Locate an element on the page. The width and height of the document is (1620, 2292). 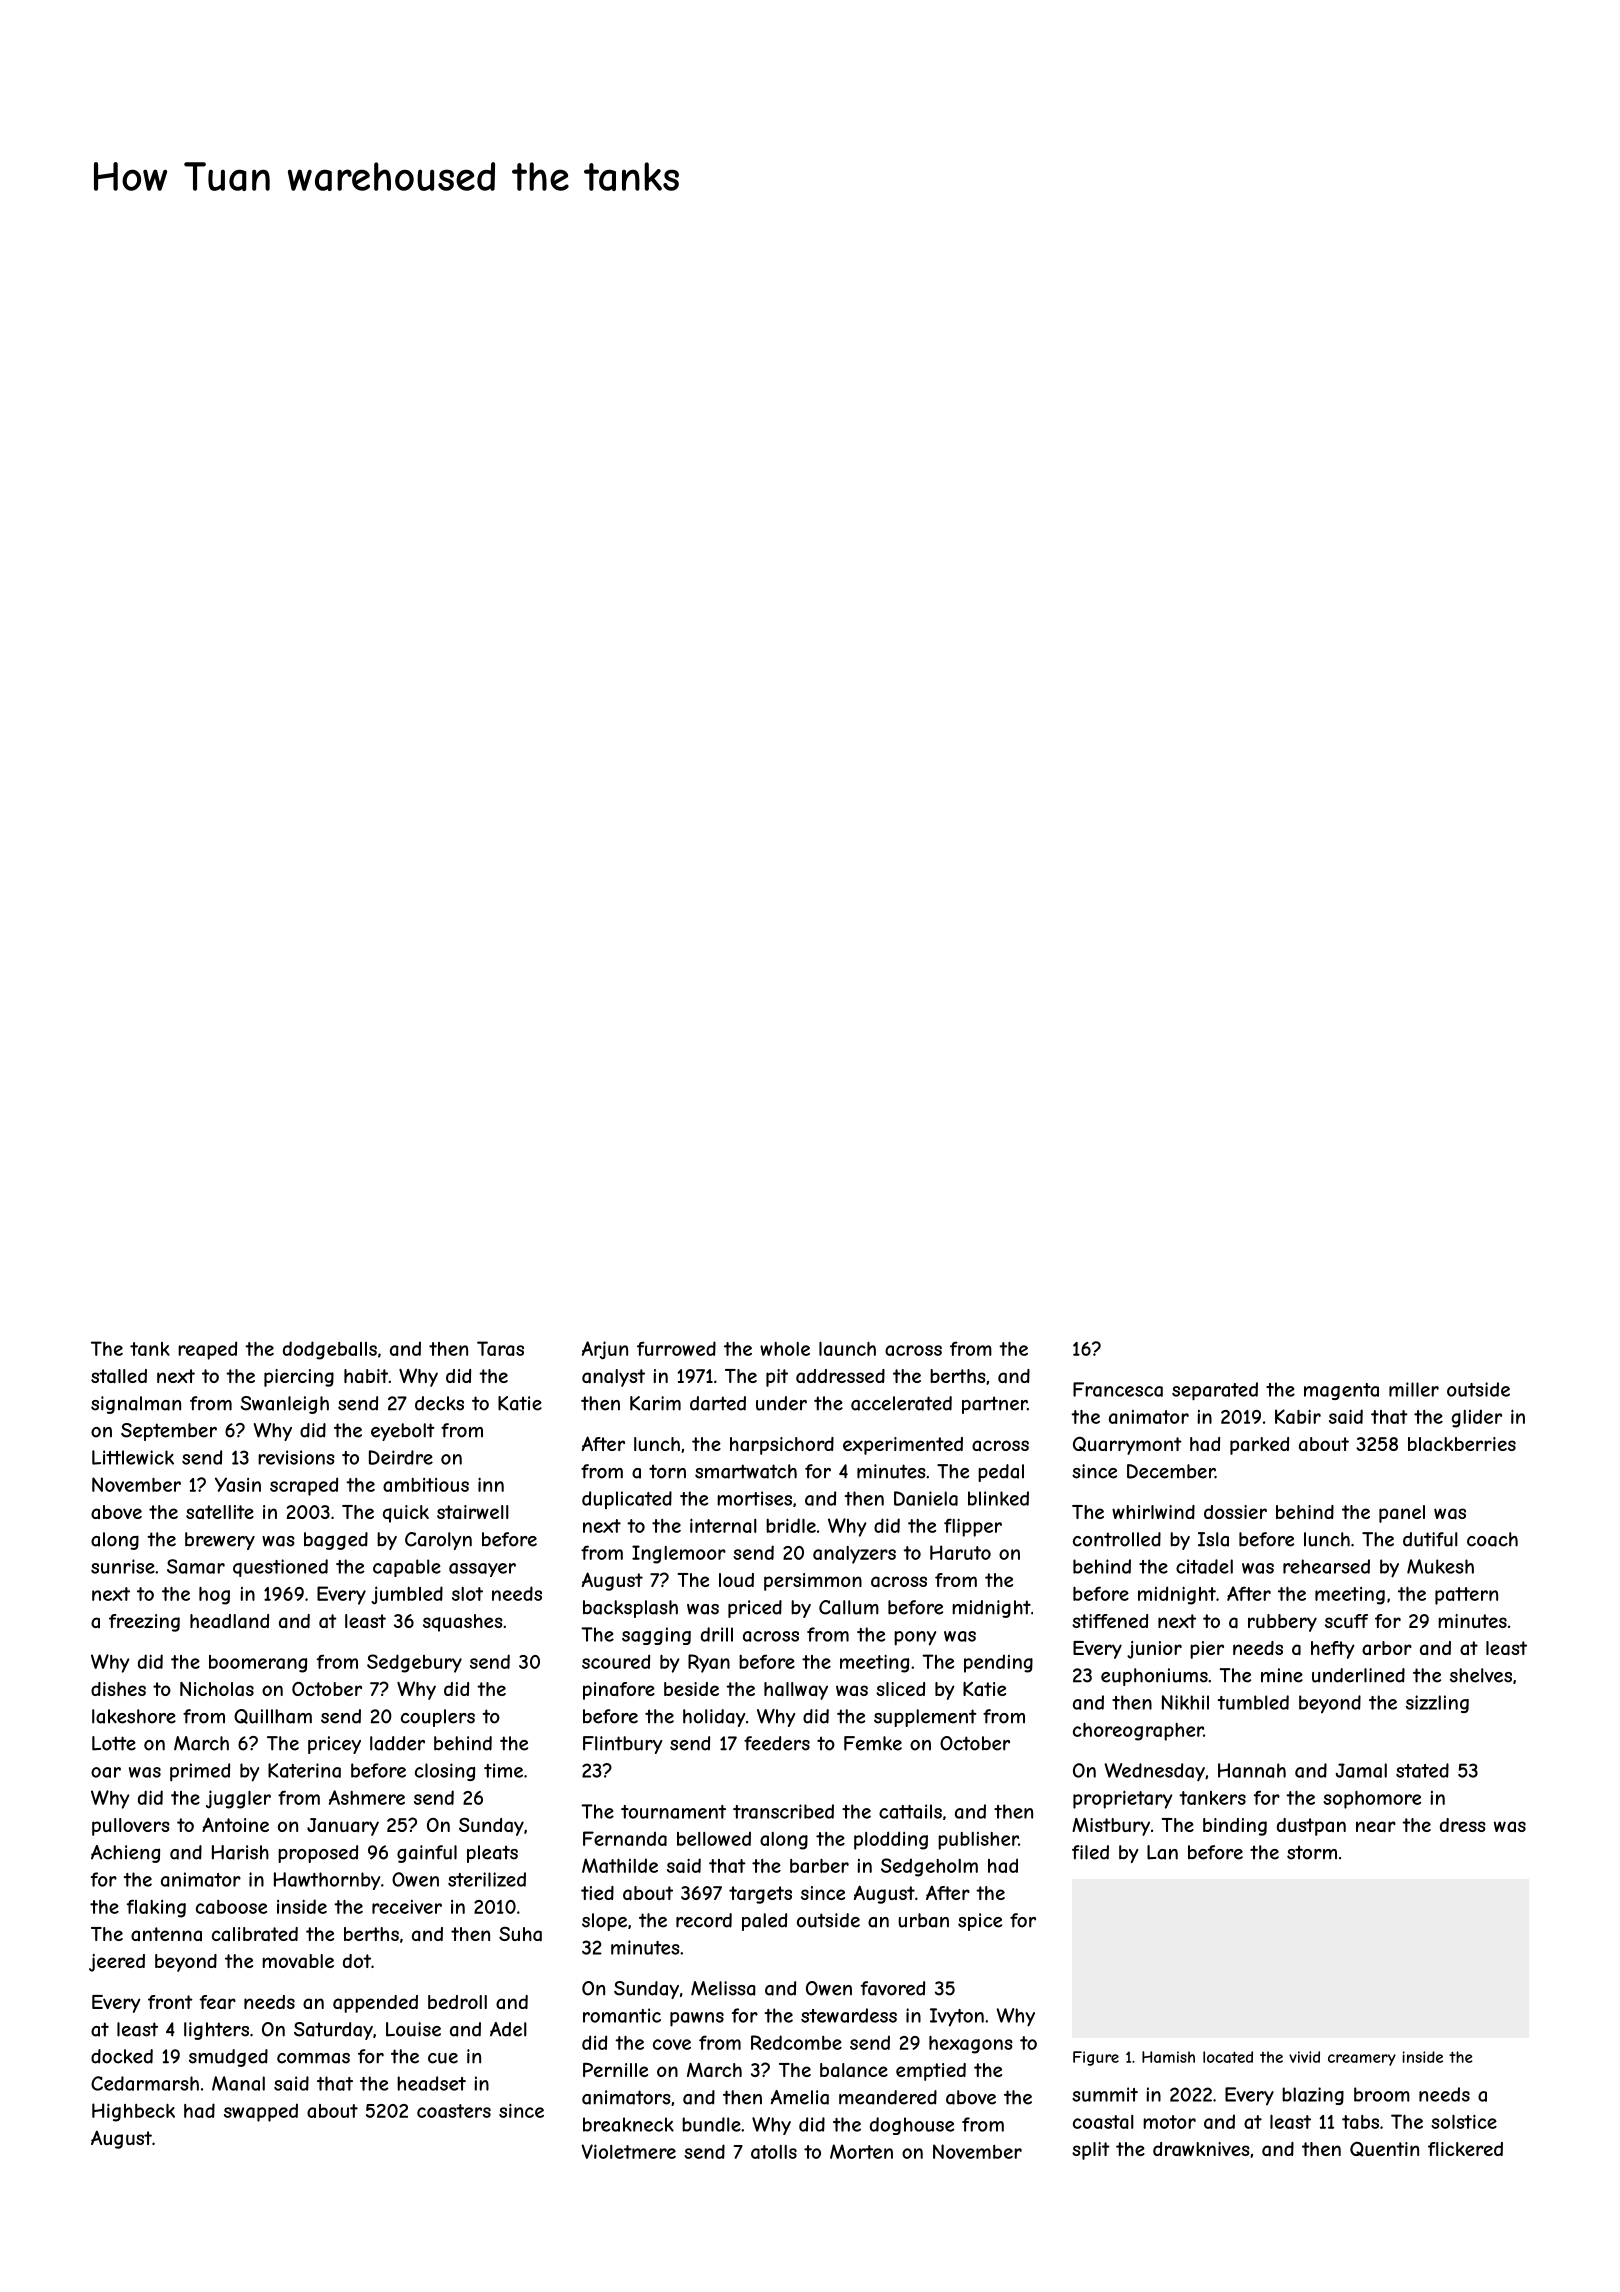
Pernille is located at coordinates (615, 2070).
